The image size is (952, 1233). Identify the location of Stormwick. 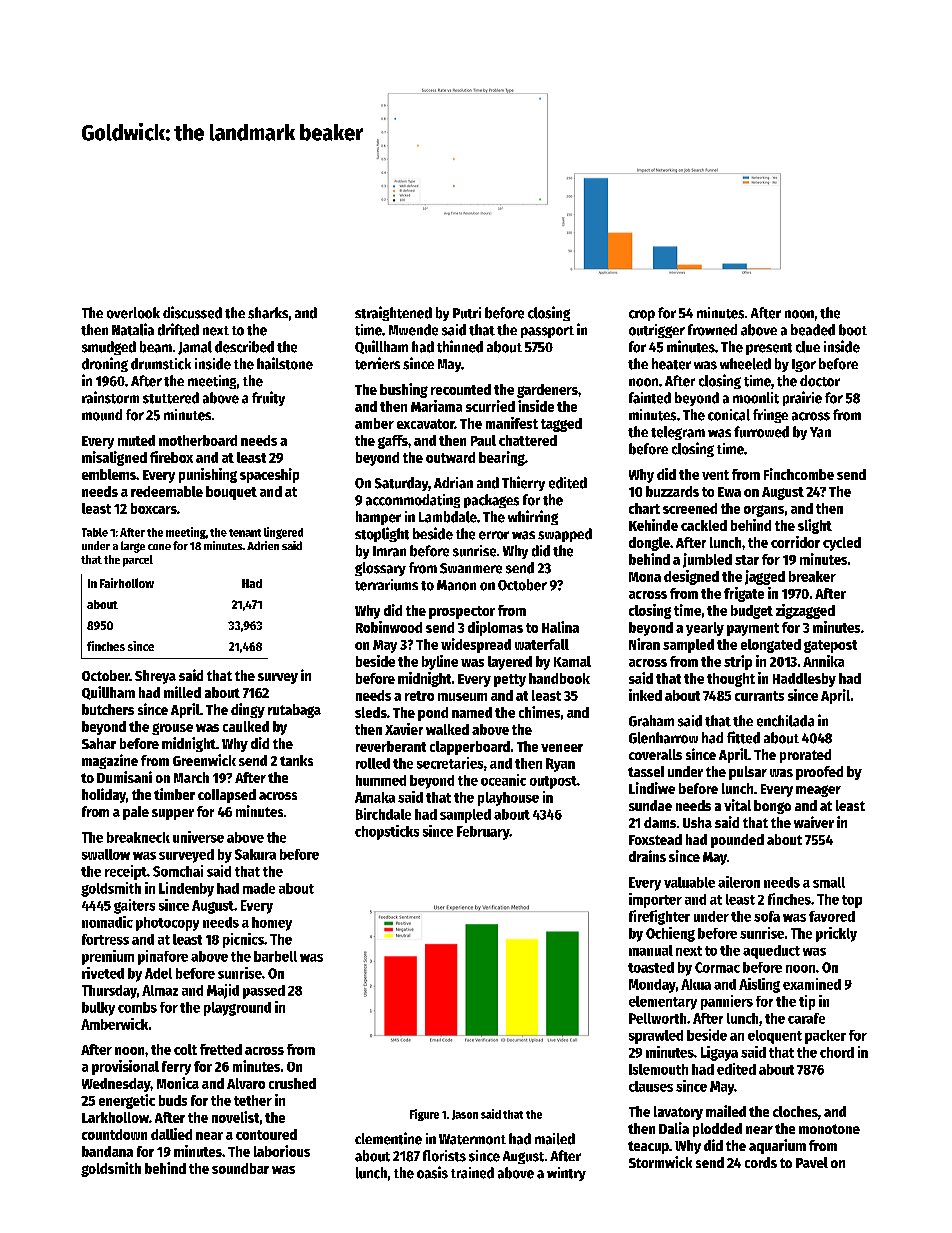
(660, 1162).
